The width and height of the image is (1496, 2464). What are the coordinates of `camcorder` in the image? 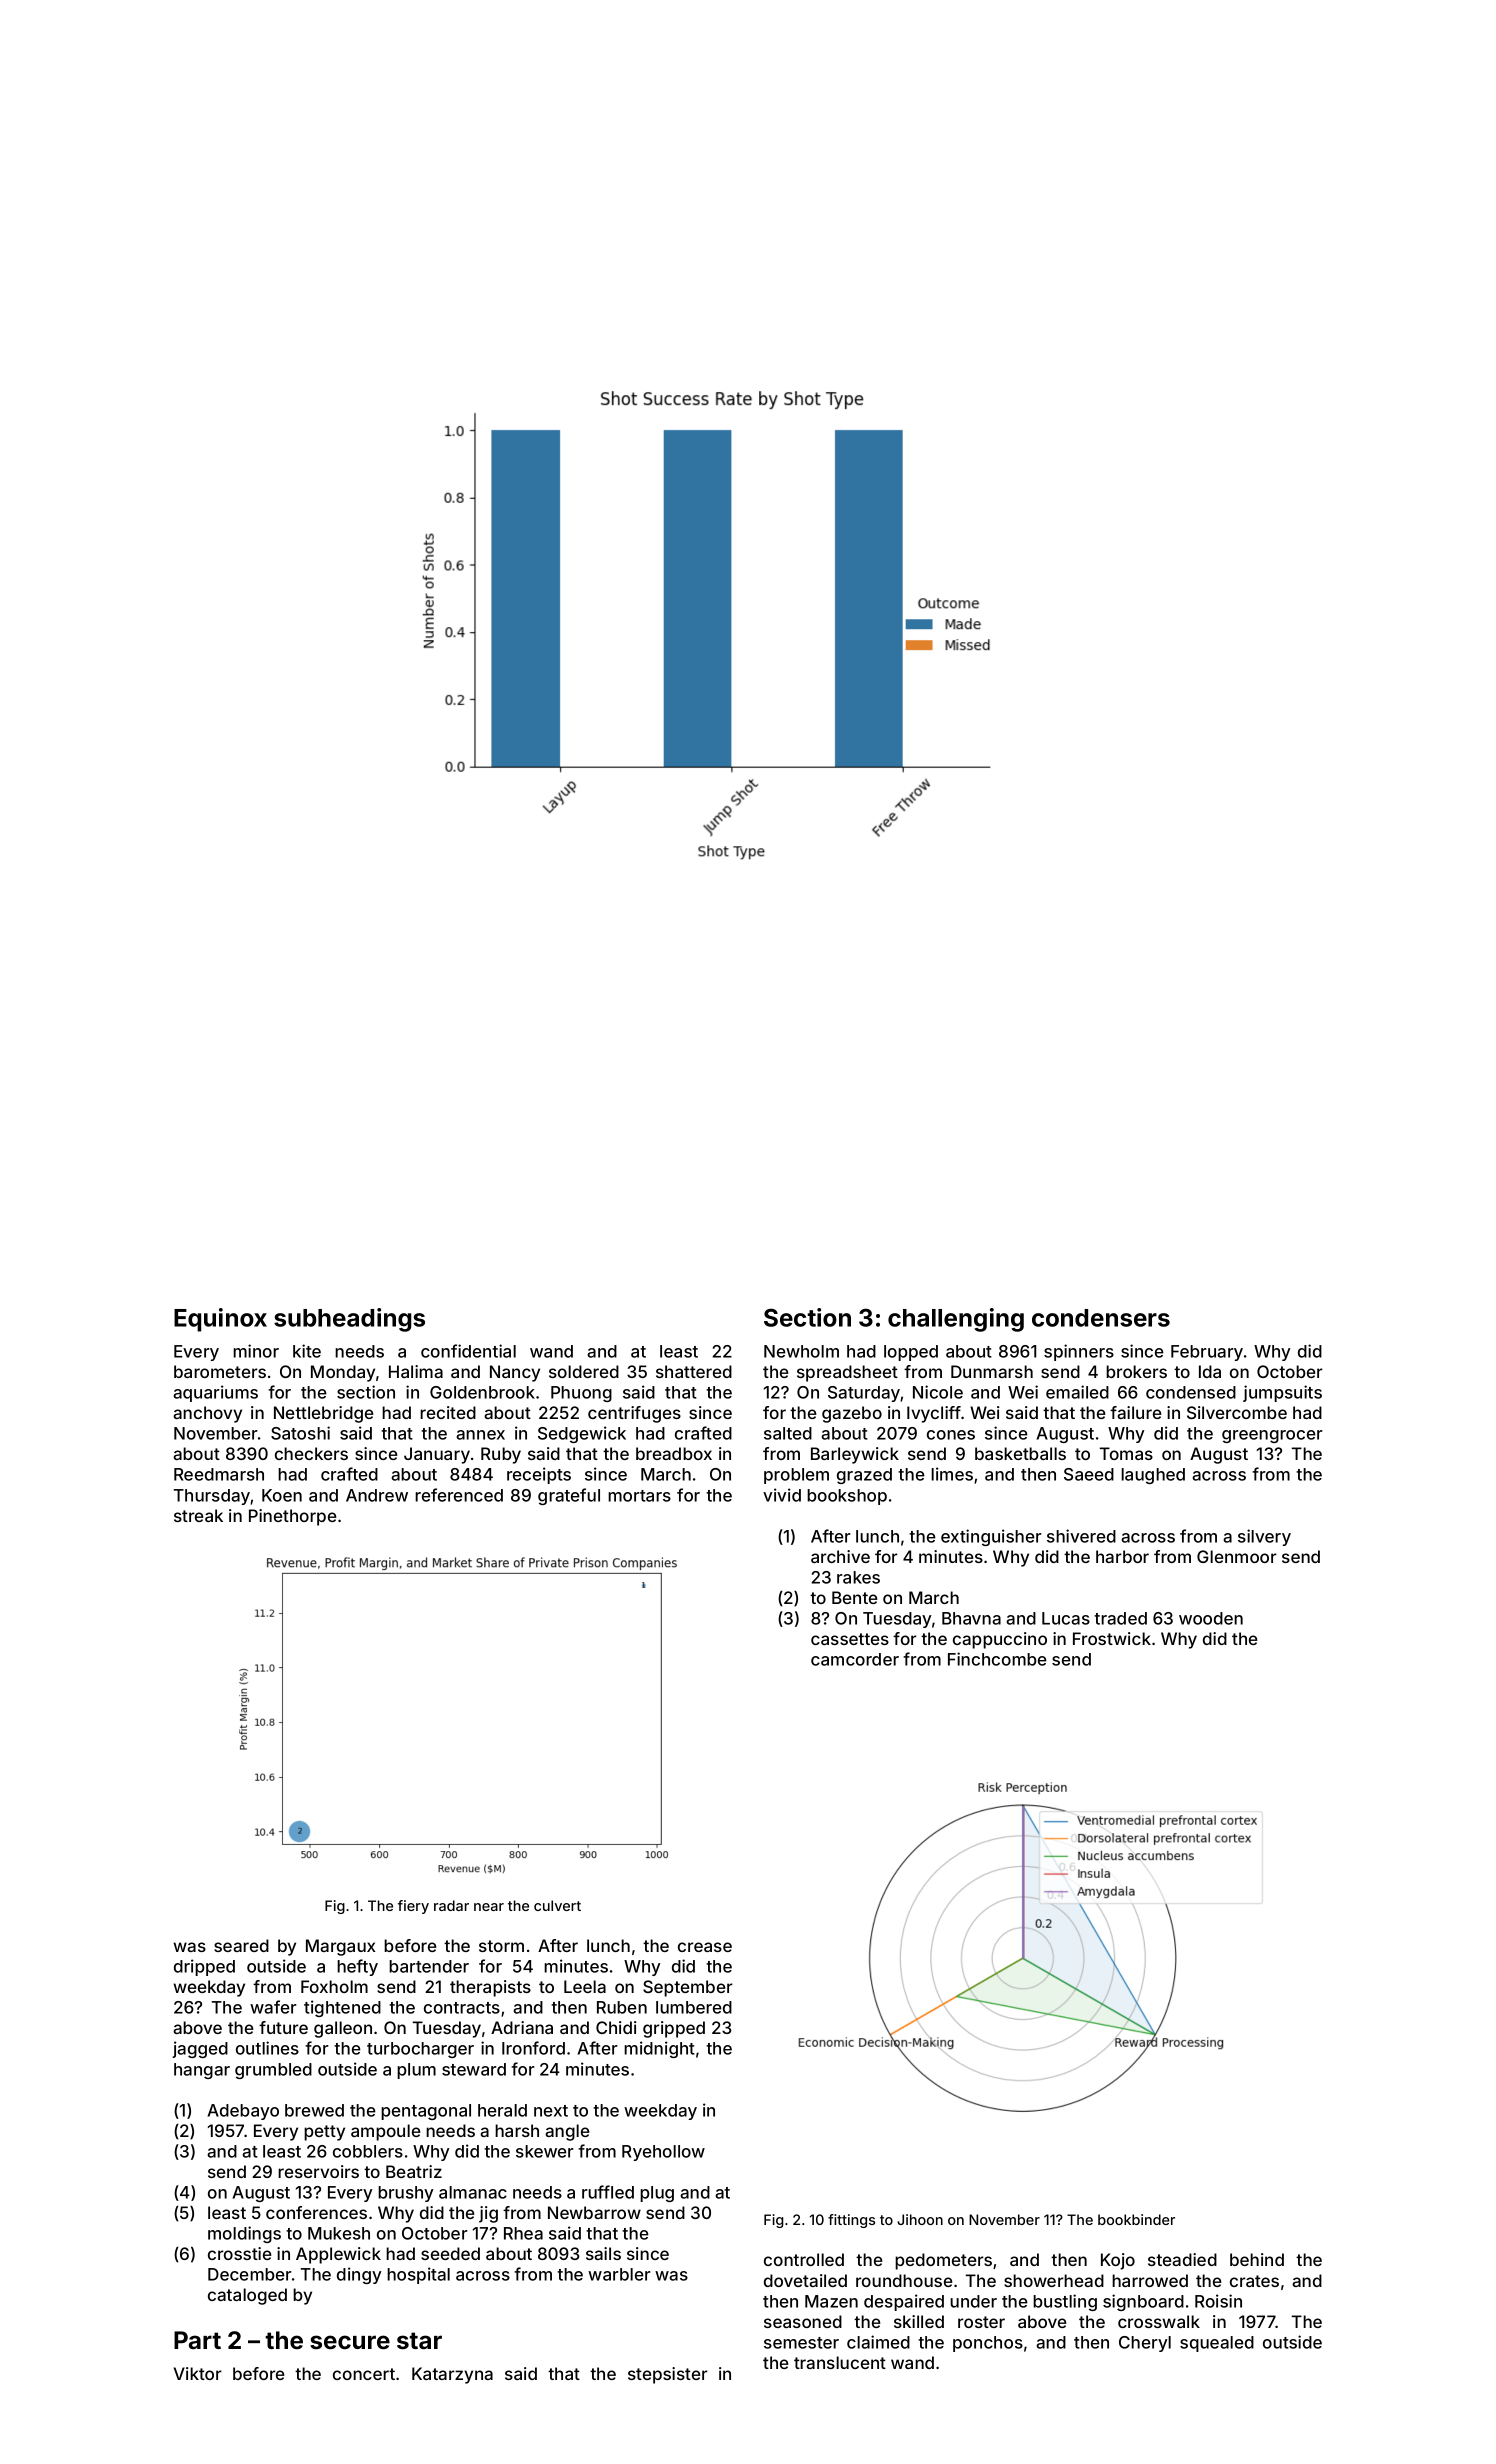 It's located at (855, 1659).
